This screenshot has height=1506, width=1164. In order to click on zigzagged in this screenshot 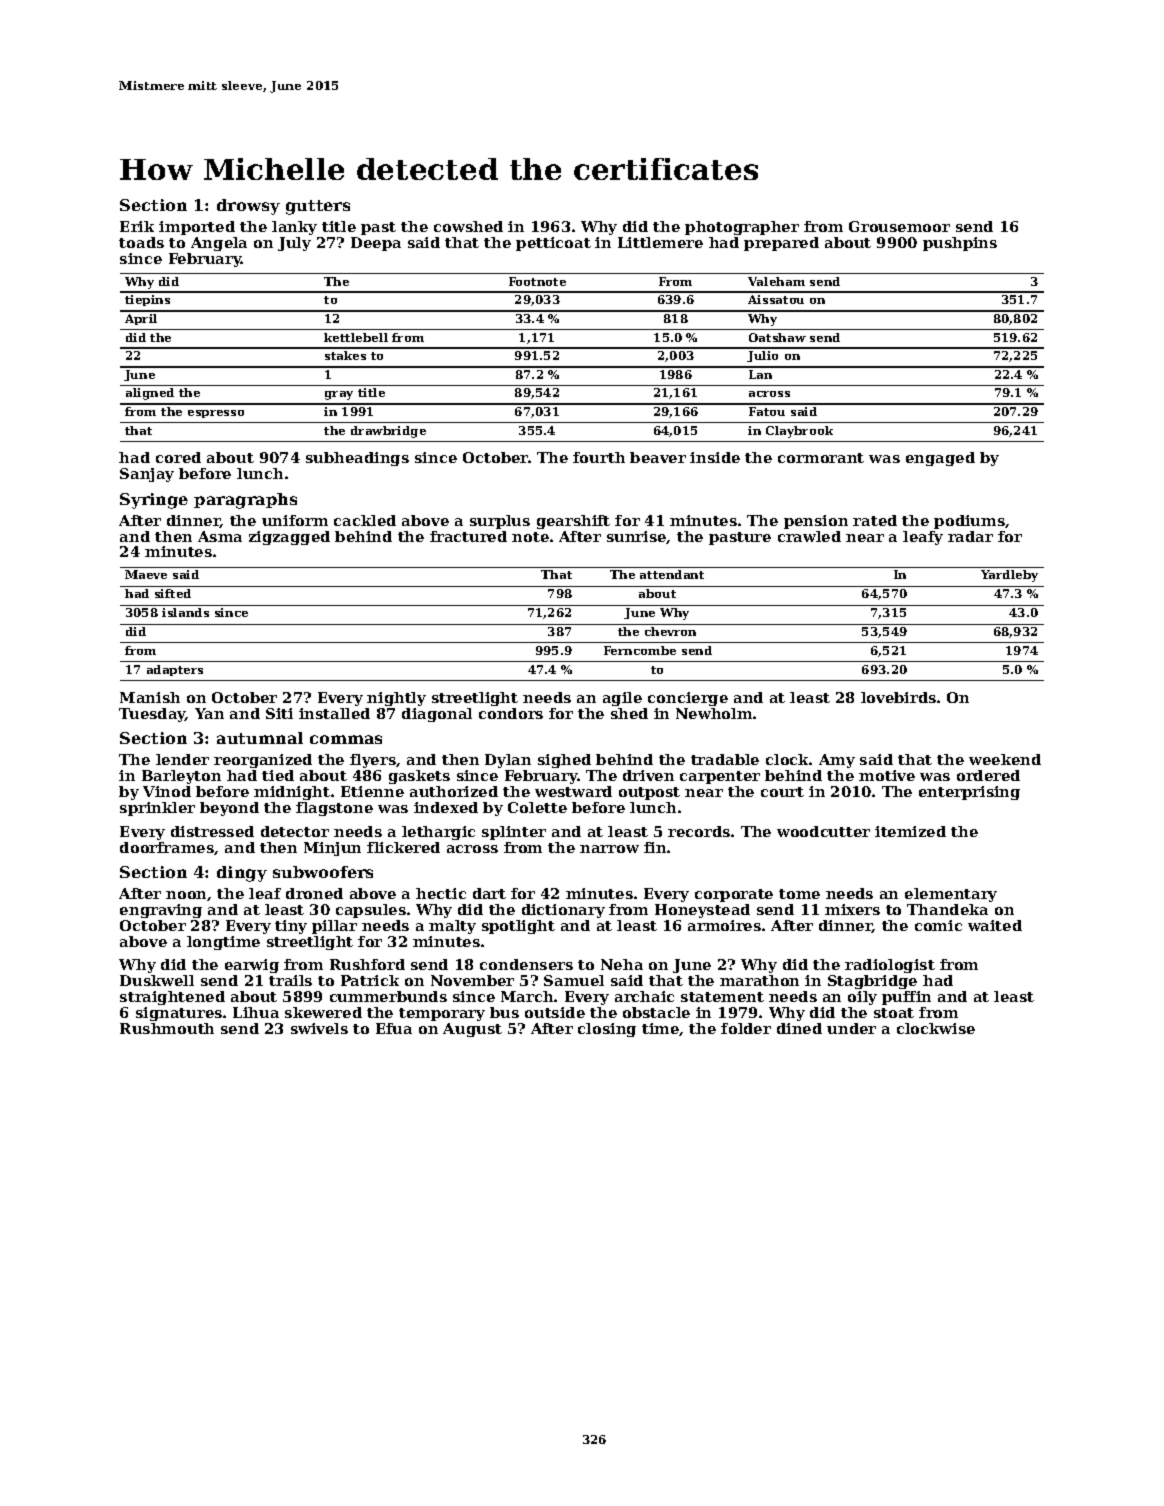, I will do `click(289, 538)`.
